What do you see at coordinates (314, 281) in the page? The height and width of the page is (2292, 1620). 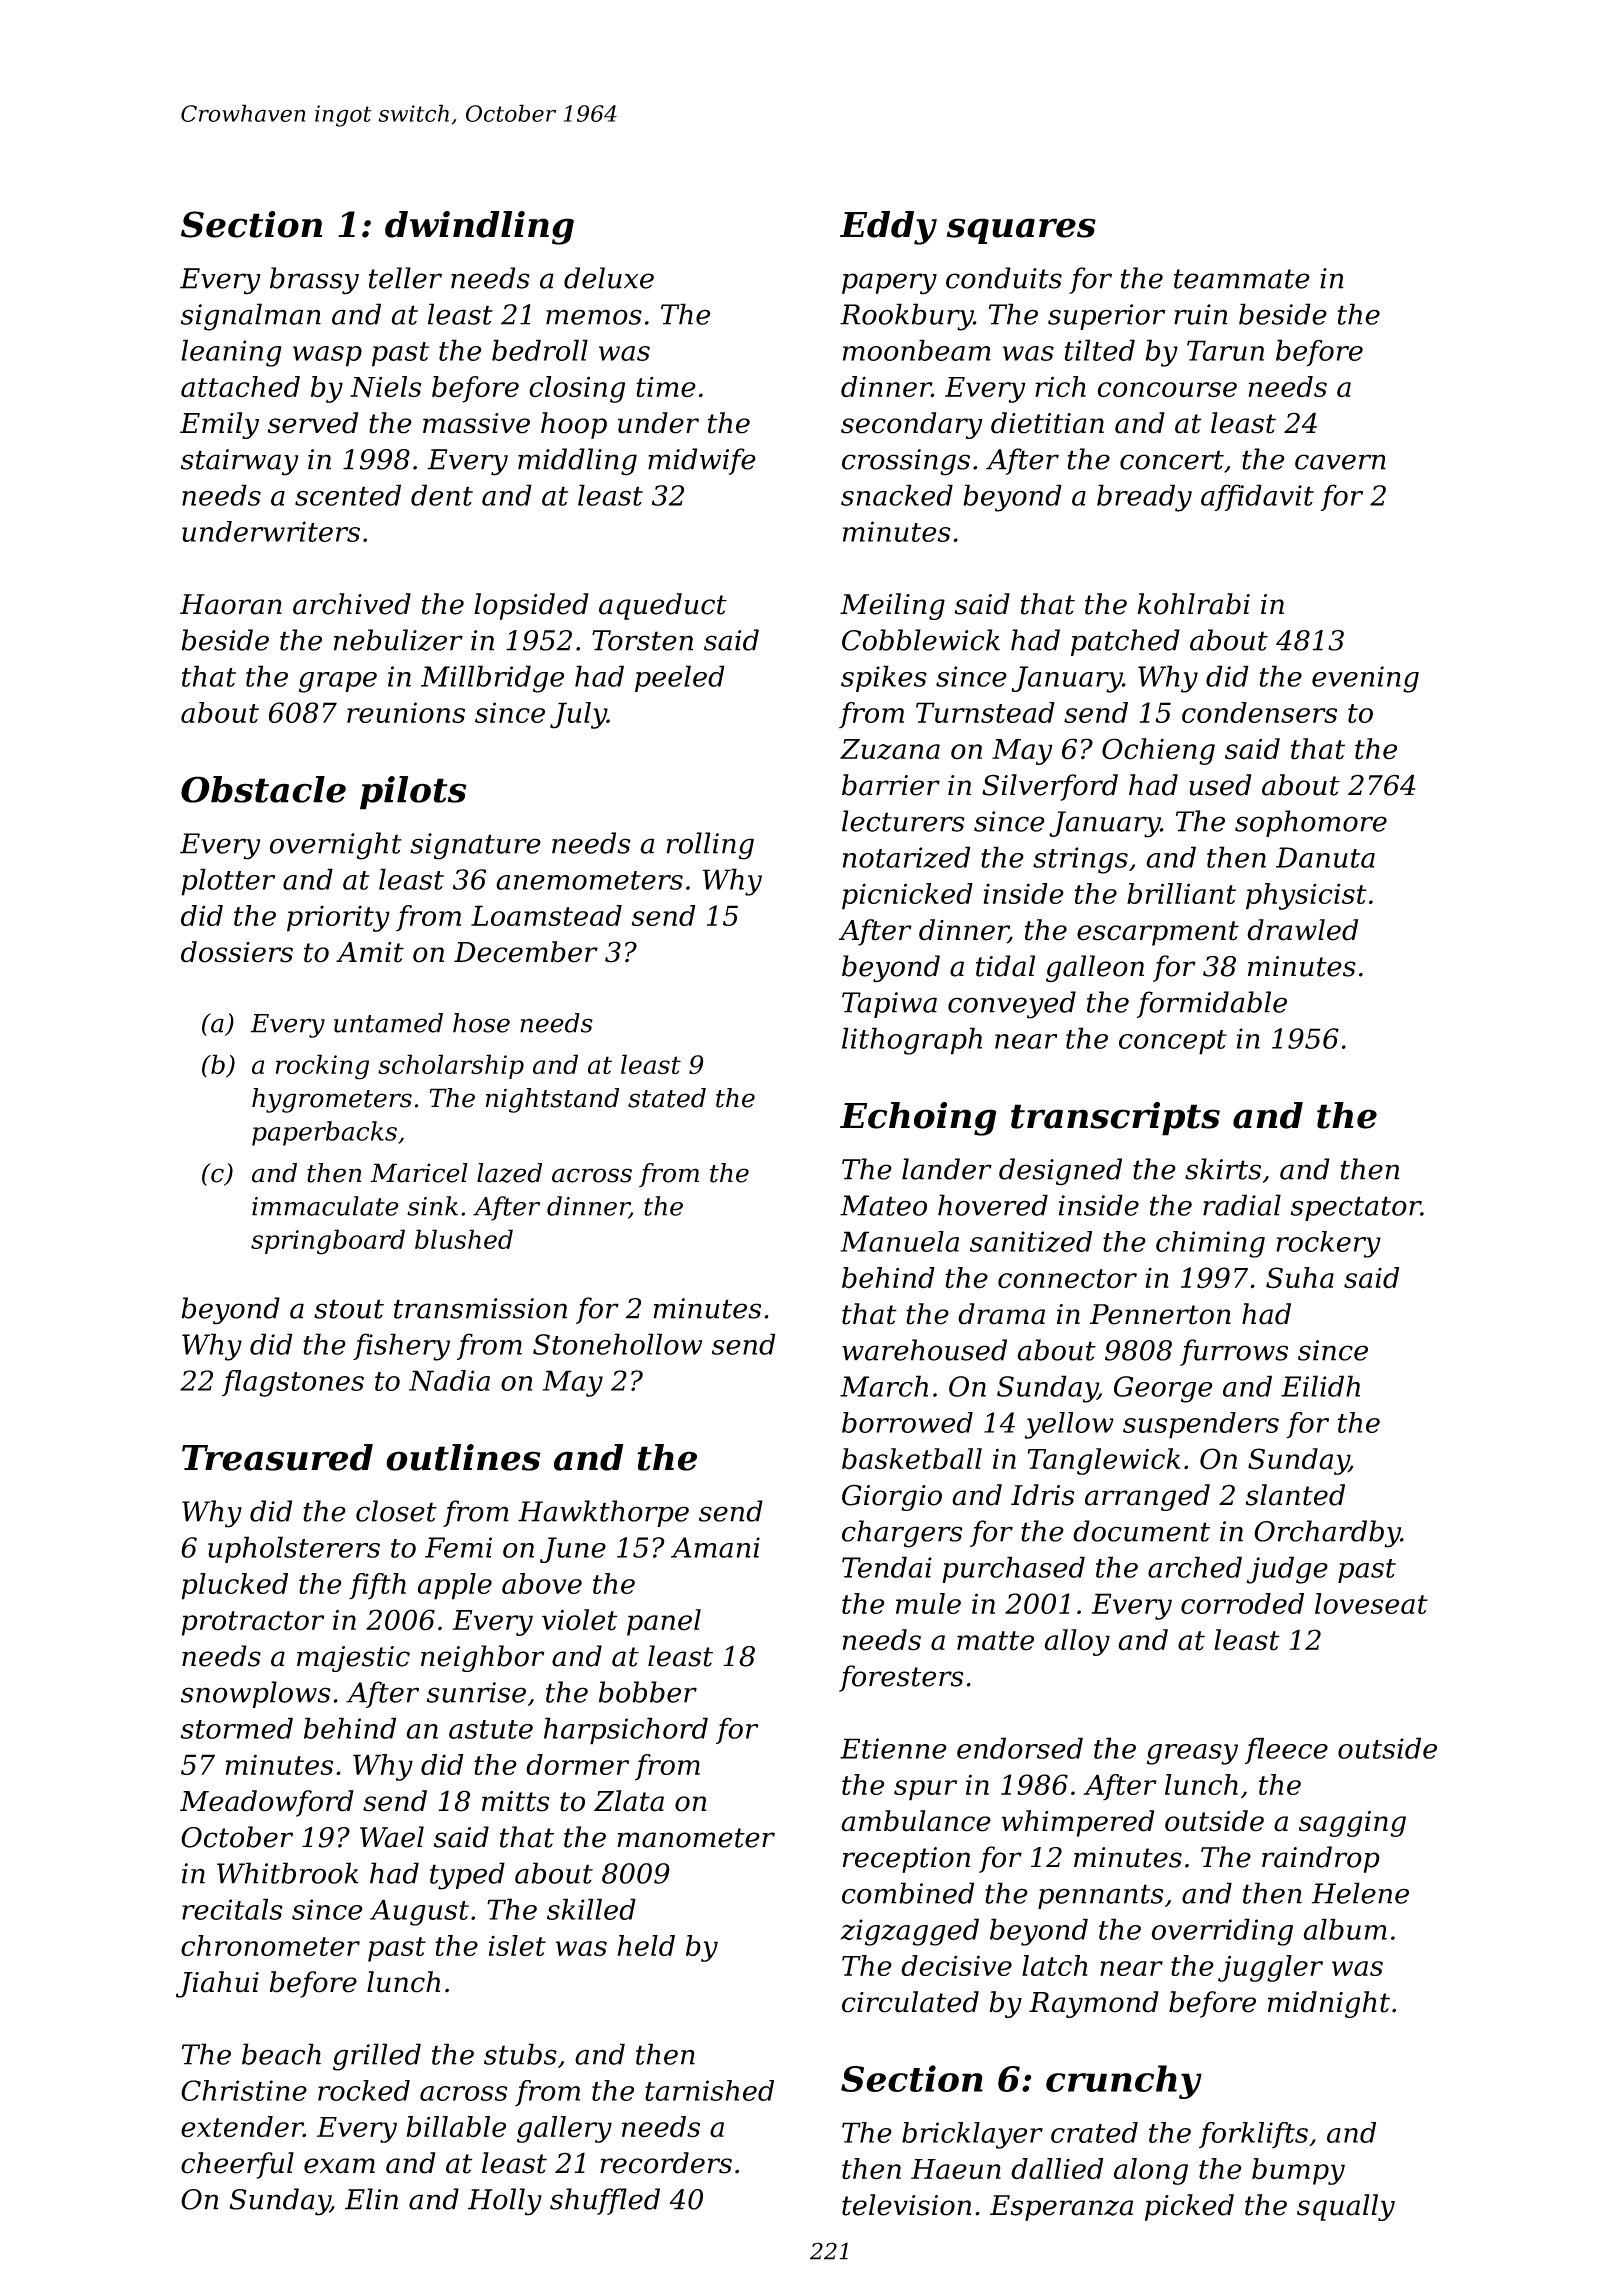 I see `brassy` at bounding box center [314, 281].
